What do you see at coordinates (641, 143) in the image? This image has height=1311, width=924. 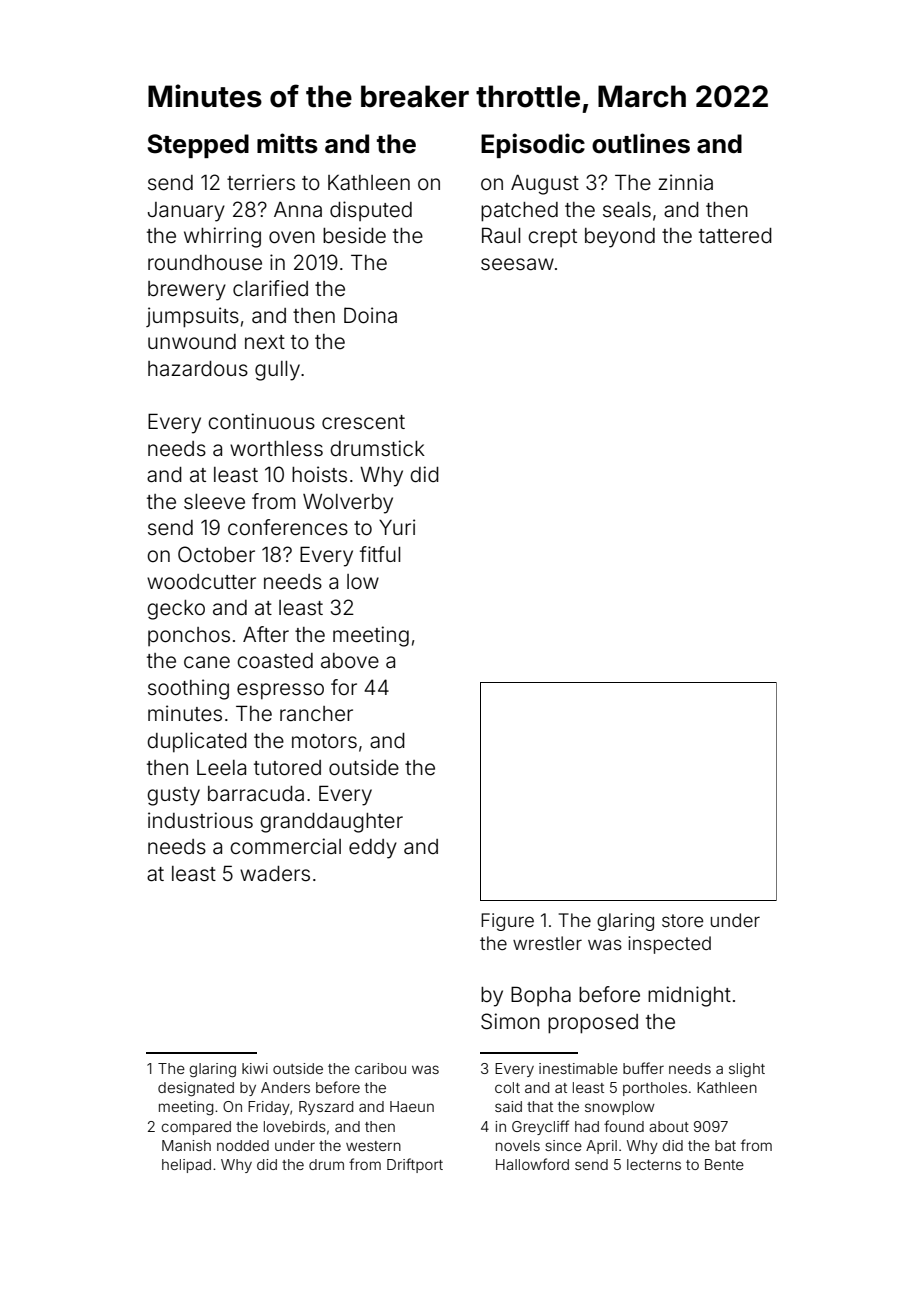 I see `outlines` at bounding box center [641, 143].
